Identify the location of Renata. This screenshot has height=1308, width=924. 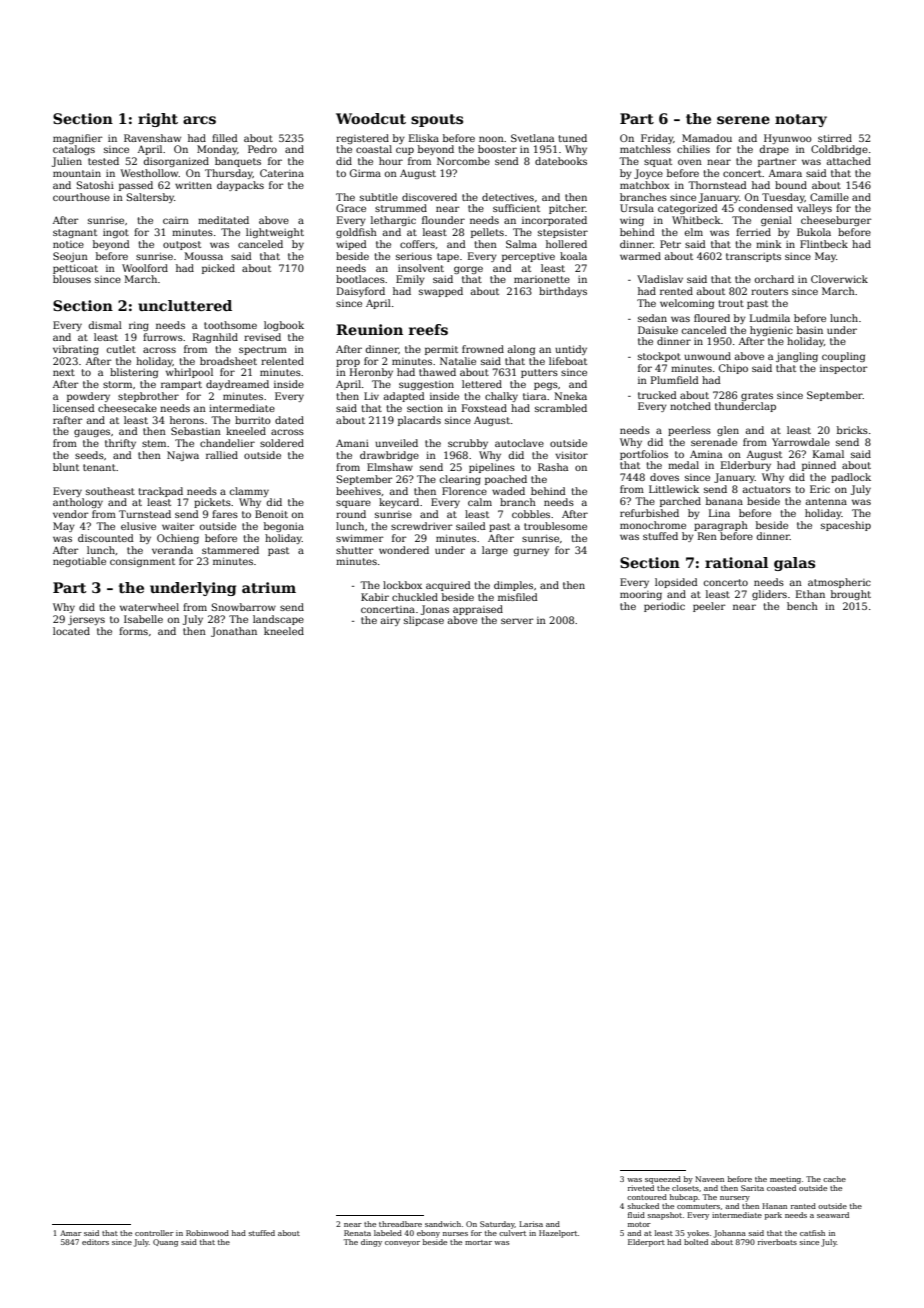
(357, 1233).
